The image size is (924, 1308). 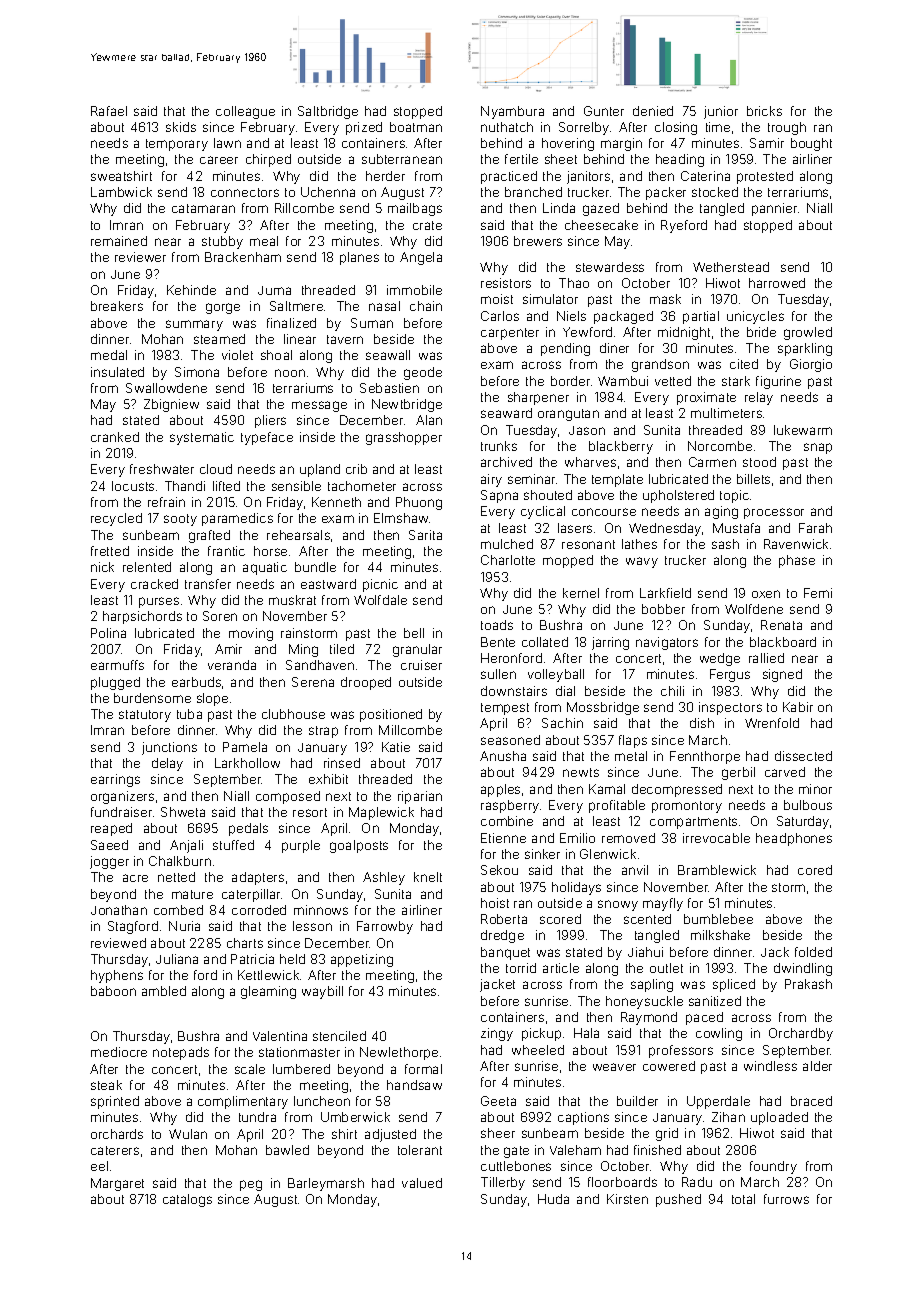 I want to click on bricks, so click(x=764, y=111).
